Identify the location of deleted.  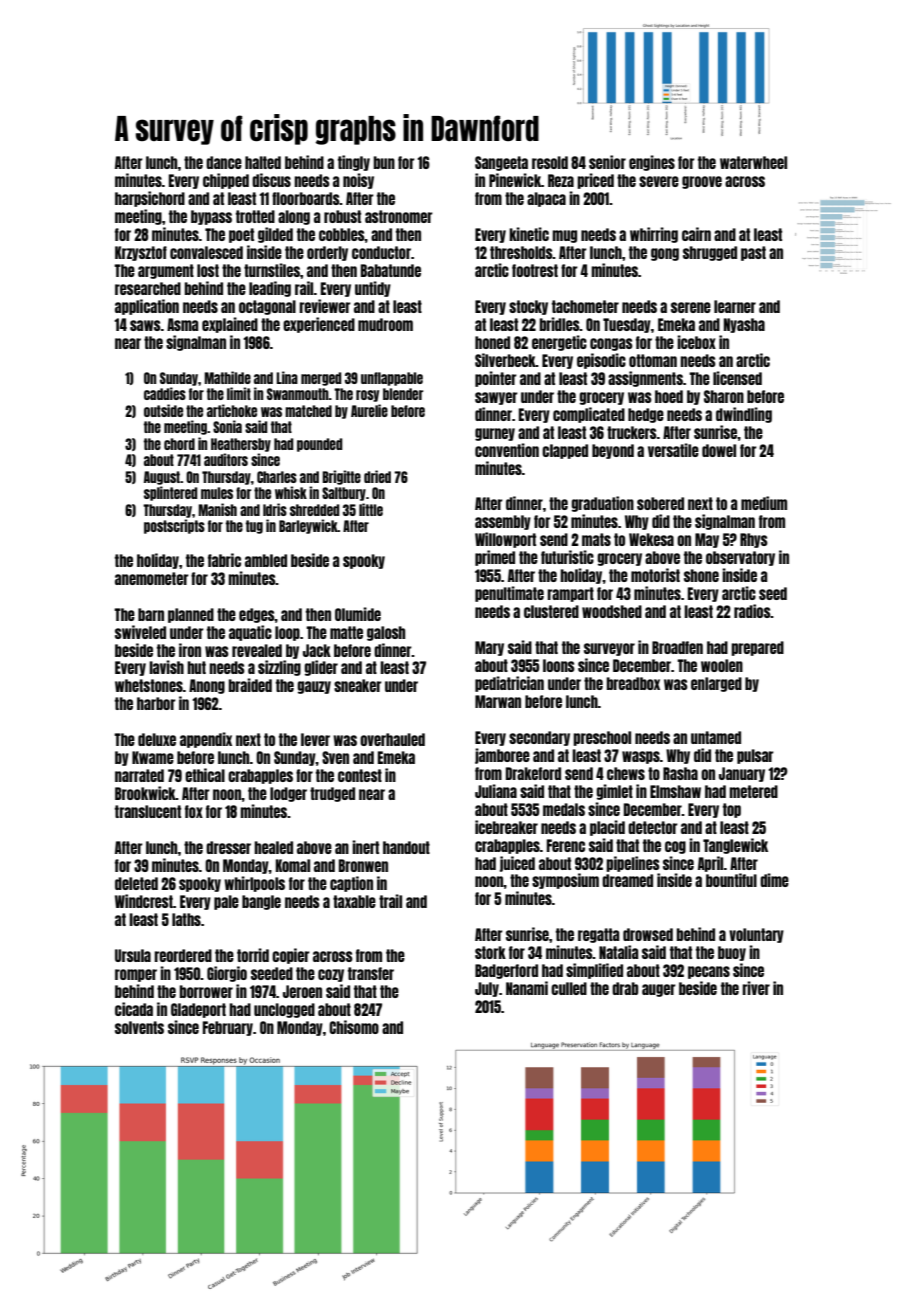
(136, 883).
